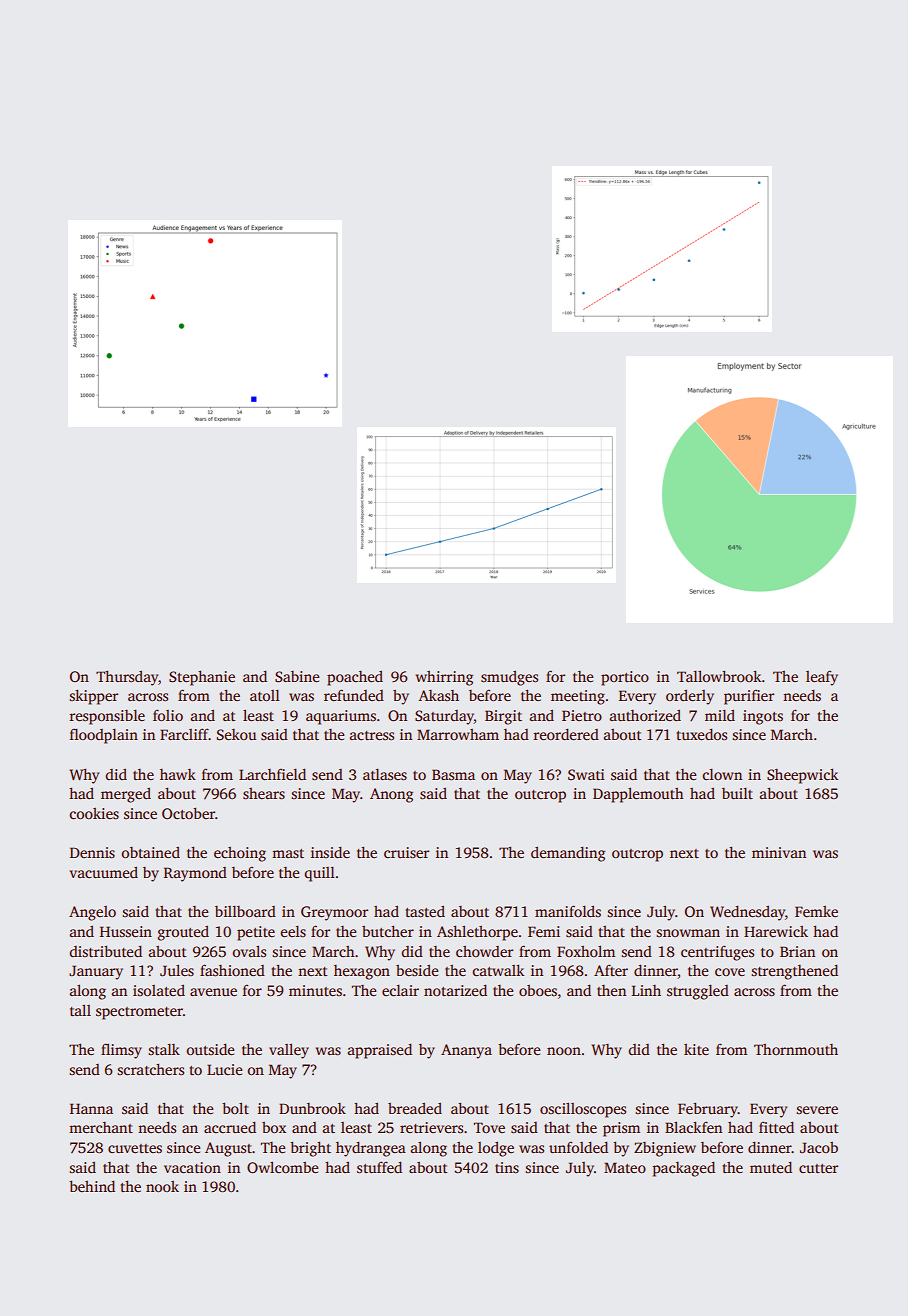 Image resolution: width=908 pixels, height=1316 pixels. What do you see at coordinates (94, 813) in the page?
I see `cookies` at bounding box center [94, 813].
